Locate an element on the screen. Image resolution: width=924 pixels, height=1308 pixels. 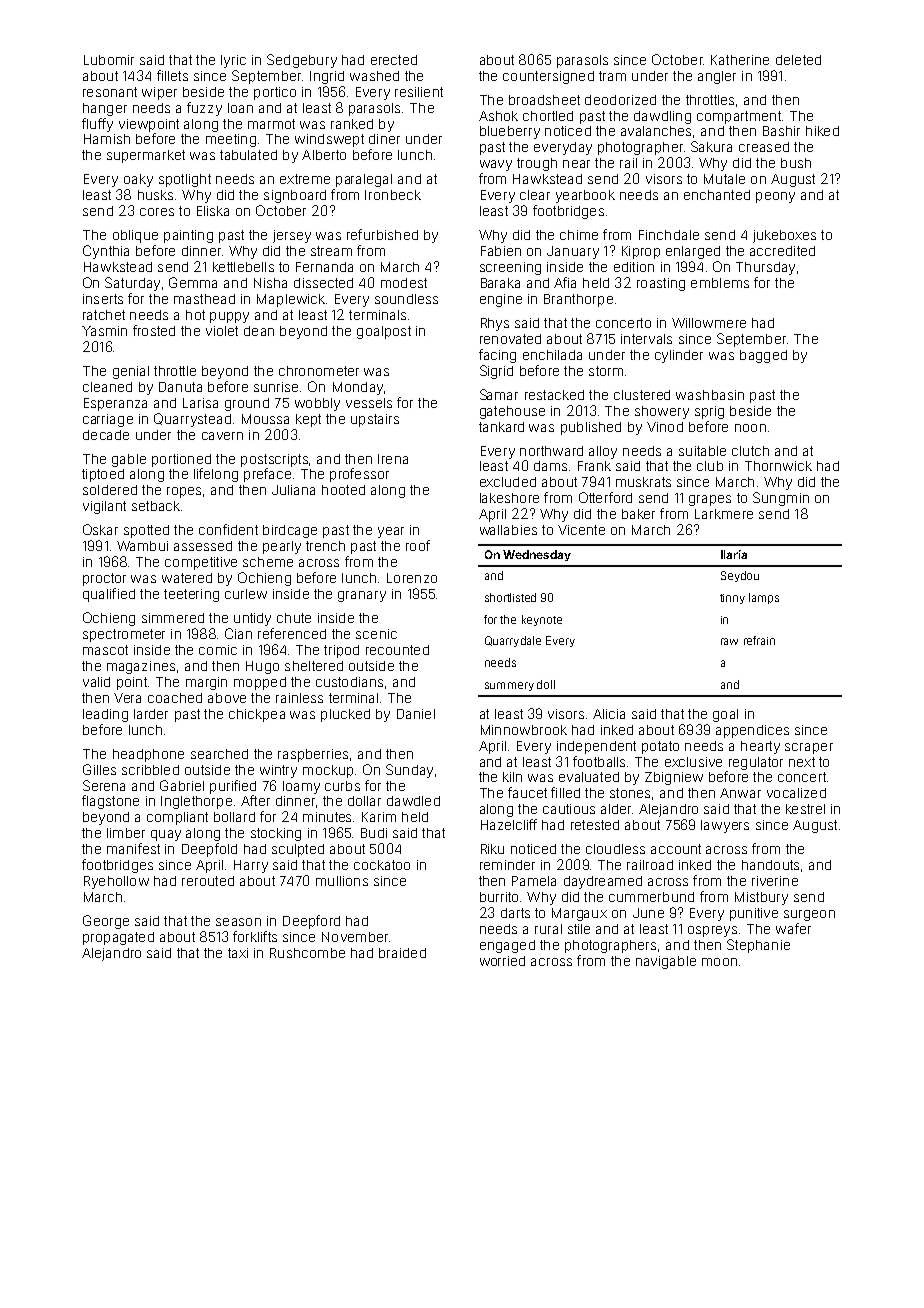
flagstone is located at coordinates (110, 802).
